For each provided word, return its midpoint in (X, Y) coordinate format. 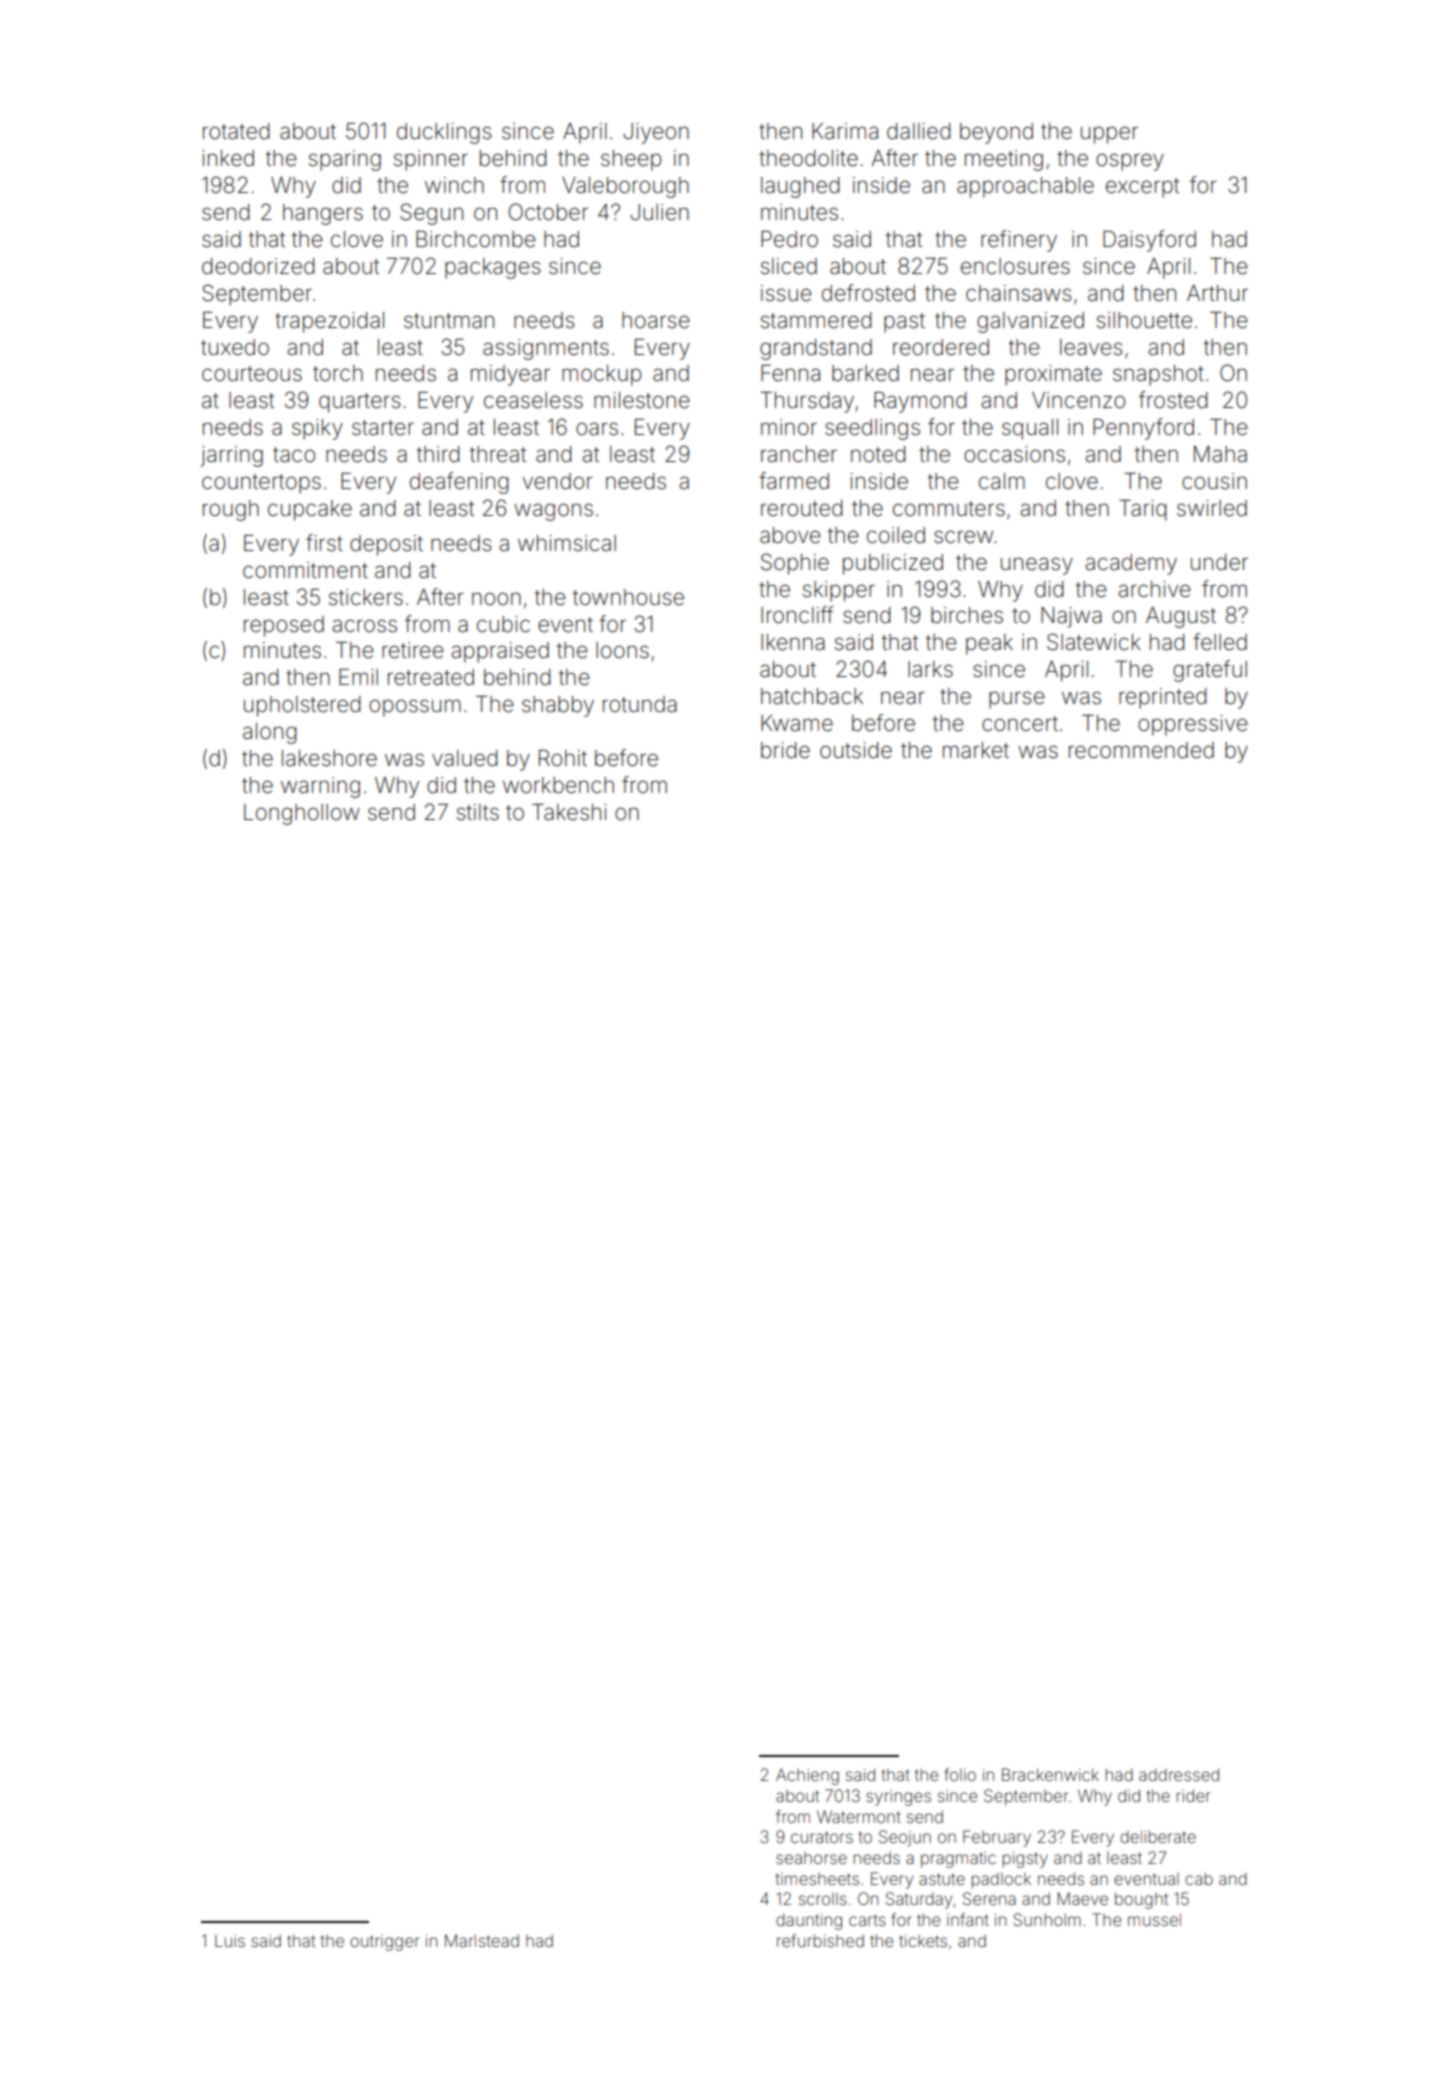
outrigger (384, 1943)
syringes (898, 1797)
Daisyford (1149, 241)
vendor (557, 481)
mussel (1154, 1919)
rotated (236, 131)
